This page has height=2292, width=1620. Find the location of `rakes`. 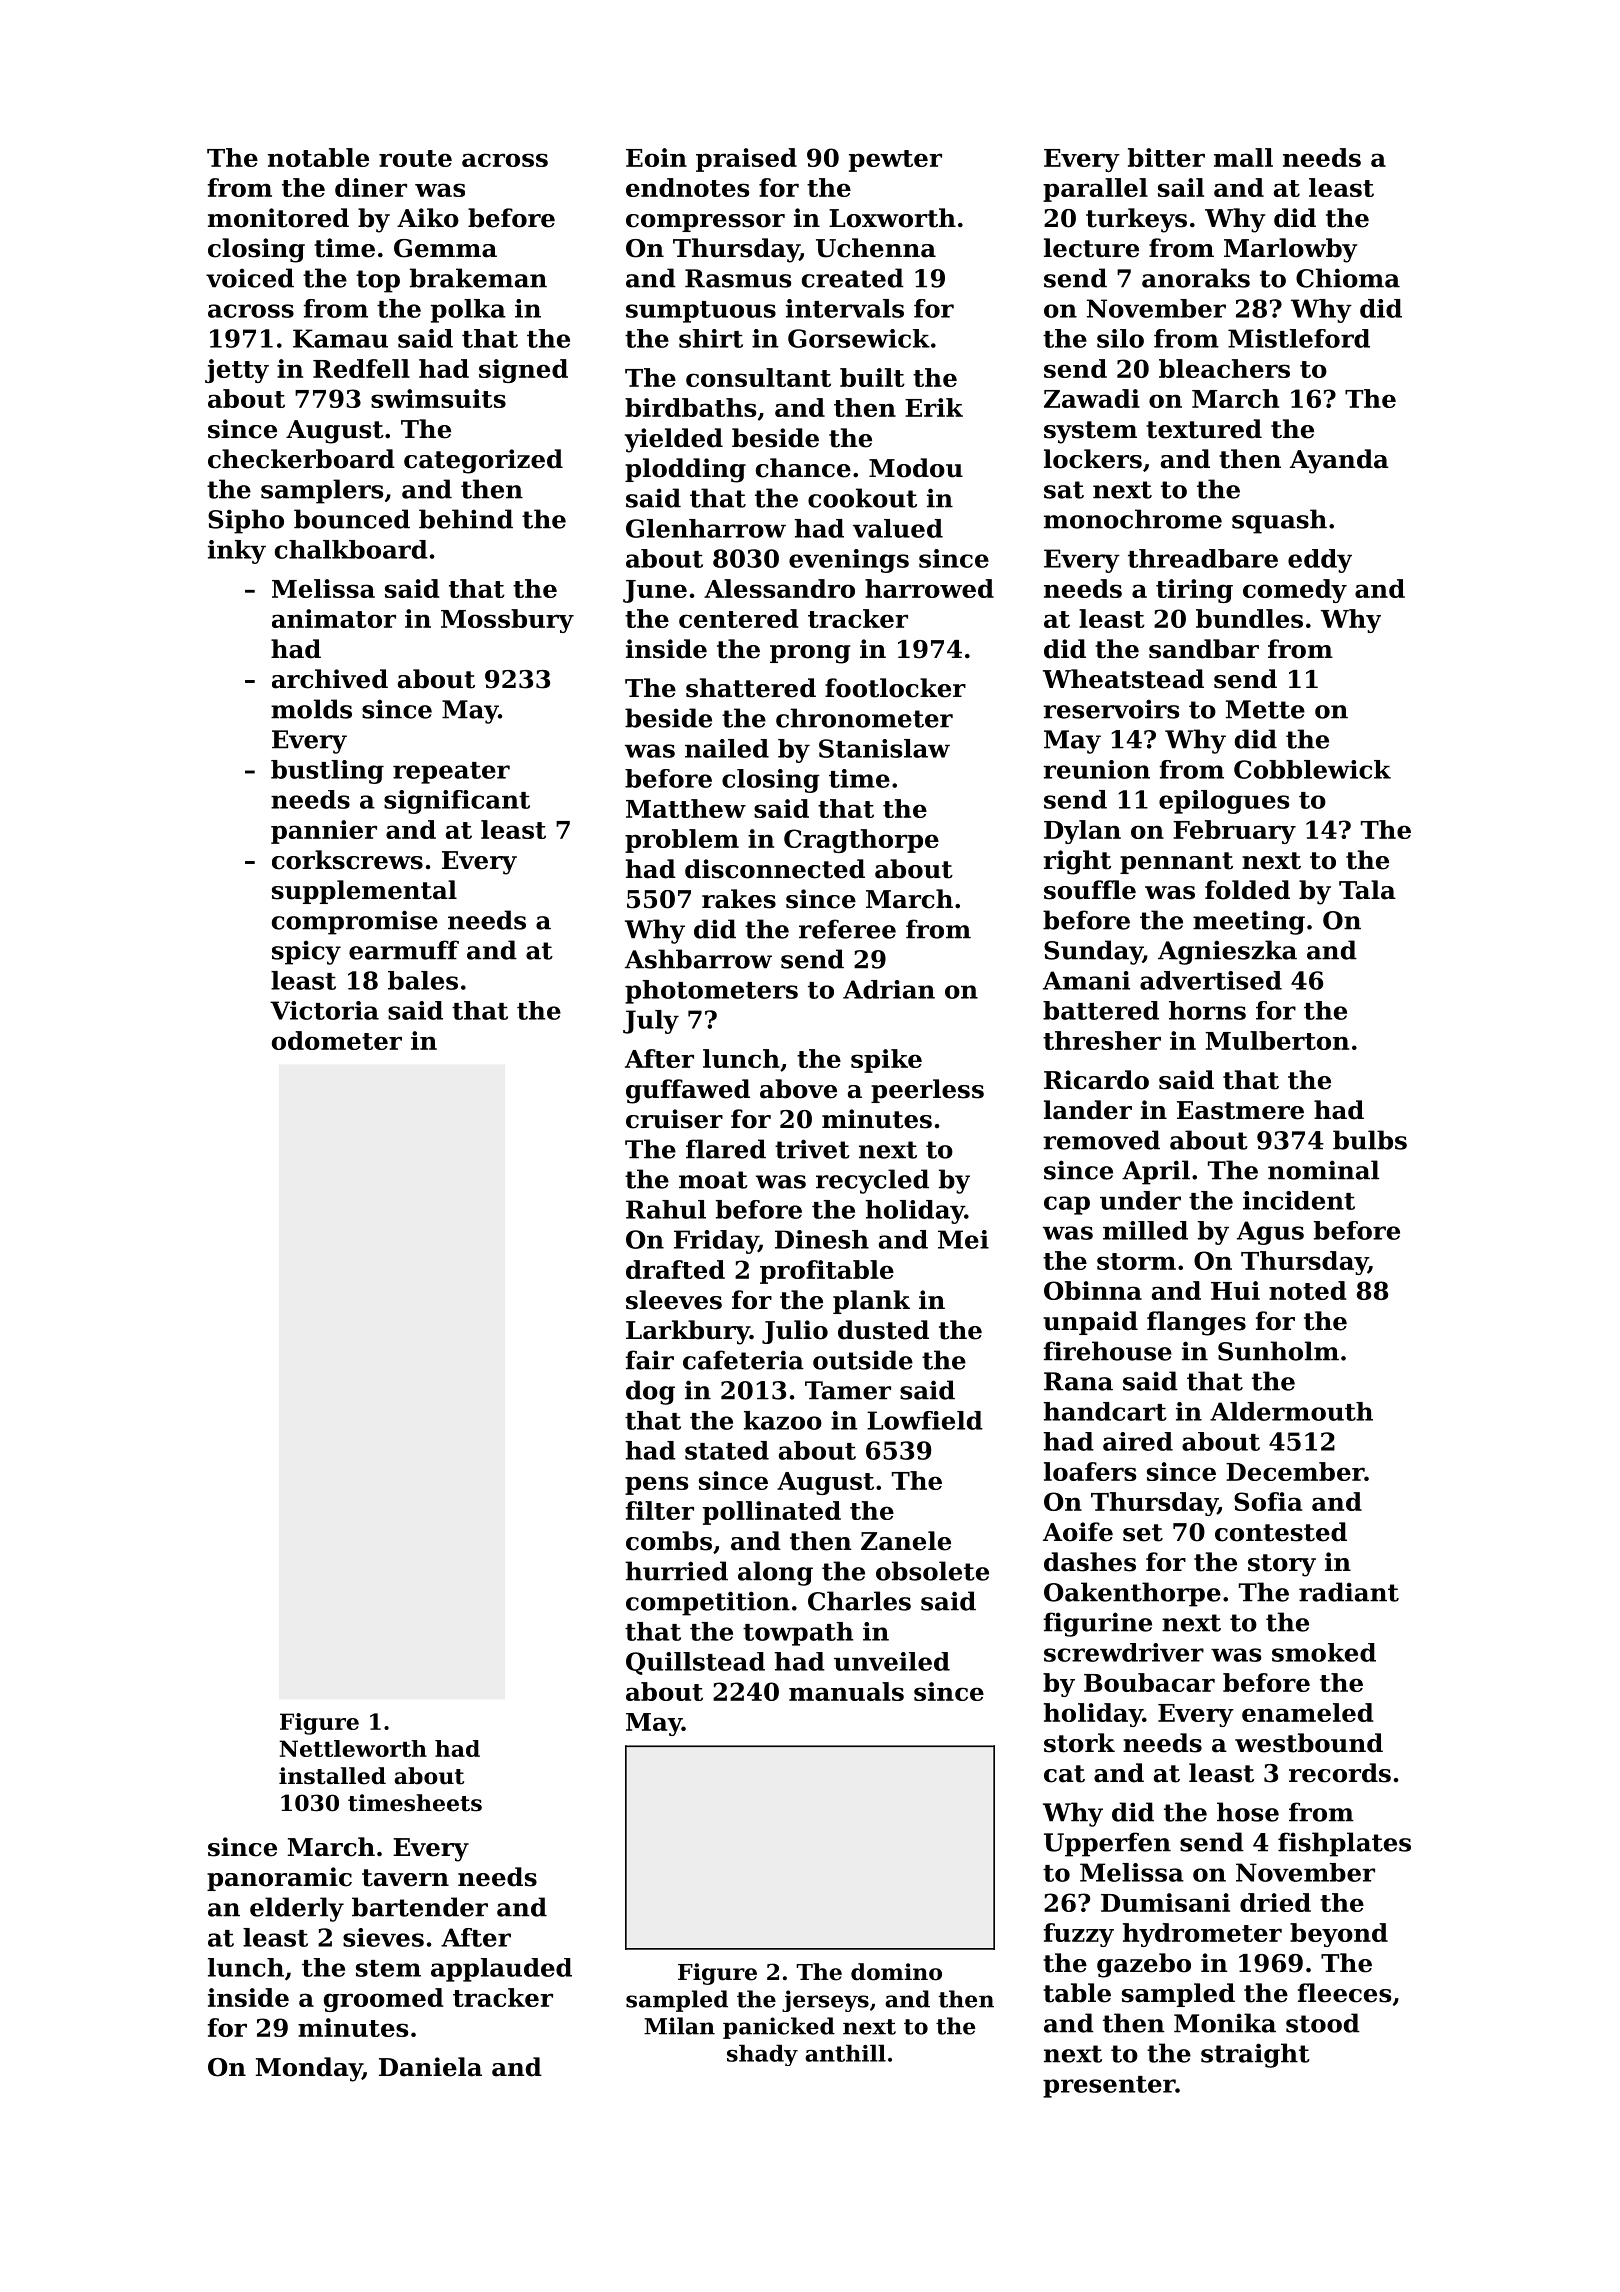

rakes is located at coordinates (739, 899).
